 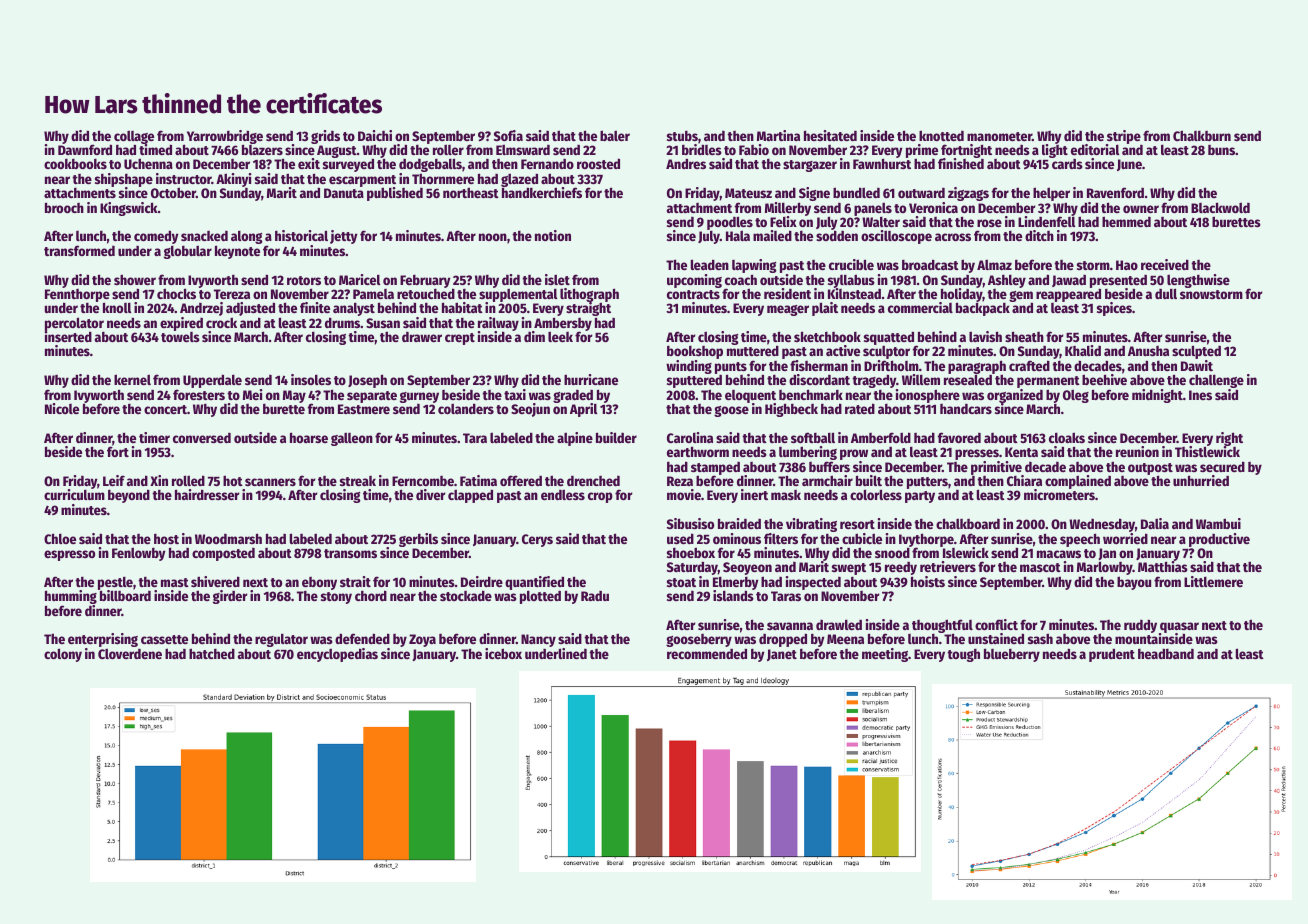 I want to click on chord, so click(x=371, y=595).
